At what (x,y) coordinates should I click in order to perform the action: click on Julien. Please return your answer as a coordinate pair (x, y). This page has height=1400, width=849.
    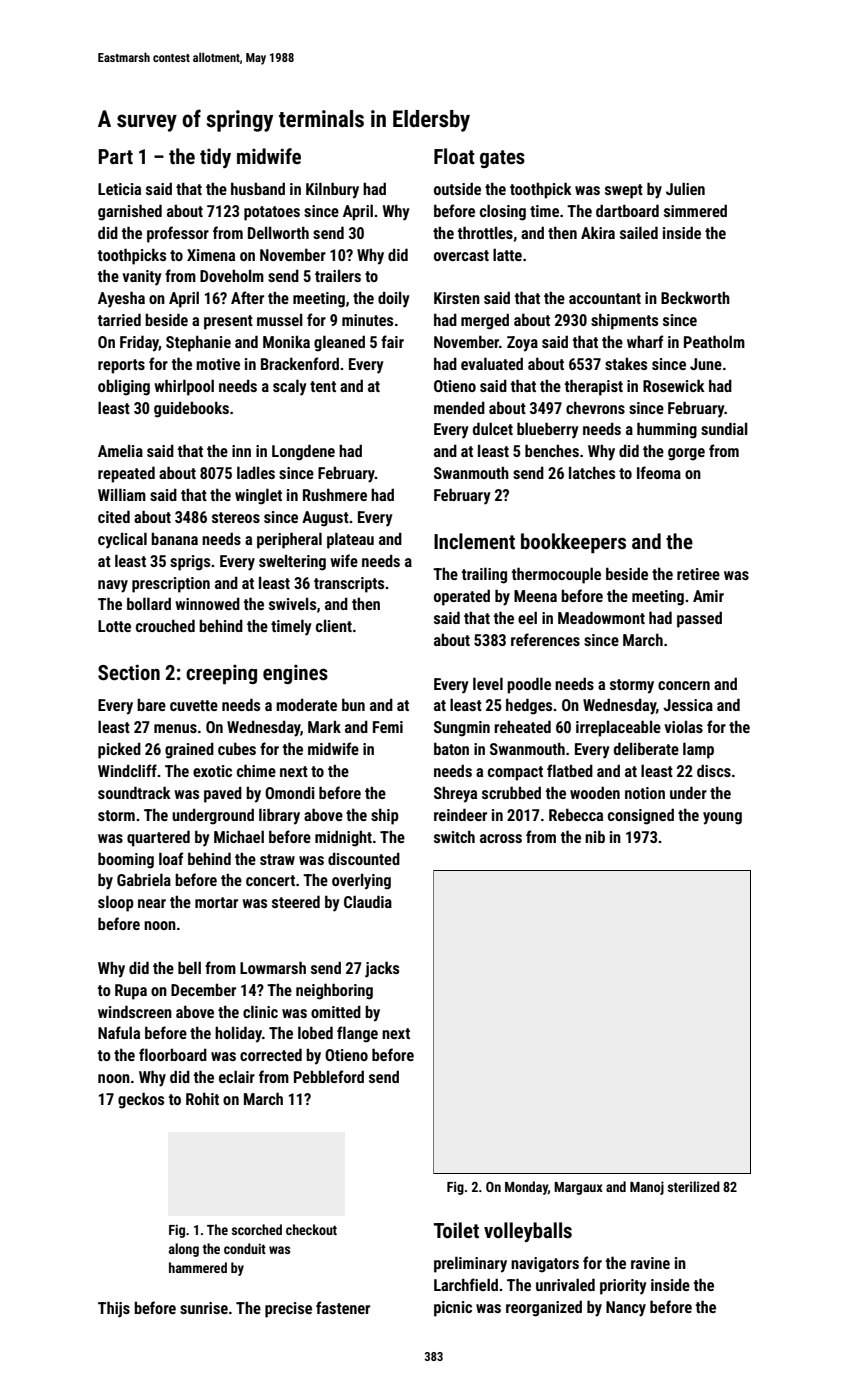
    Looking at the image, I should click on (685, 188).
